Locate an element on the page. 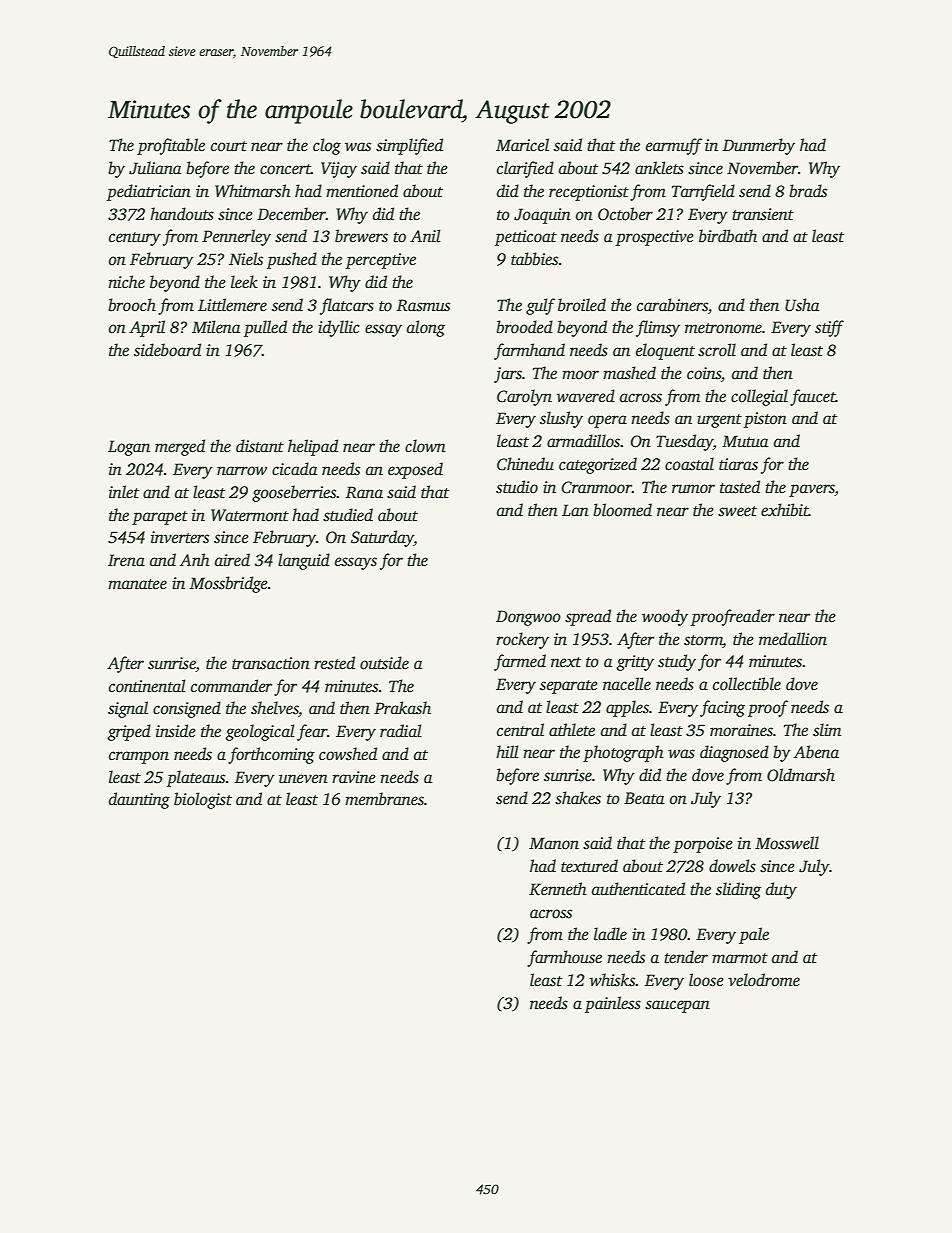  pediatrician is located at coordinates (149, 192).
